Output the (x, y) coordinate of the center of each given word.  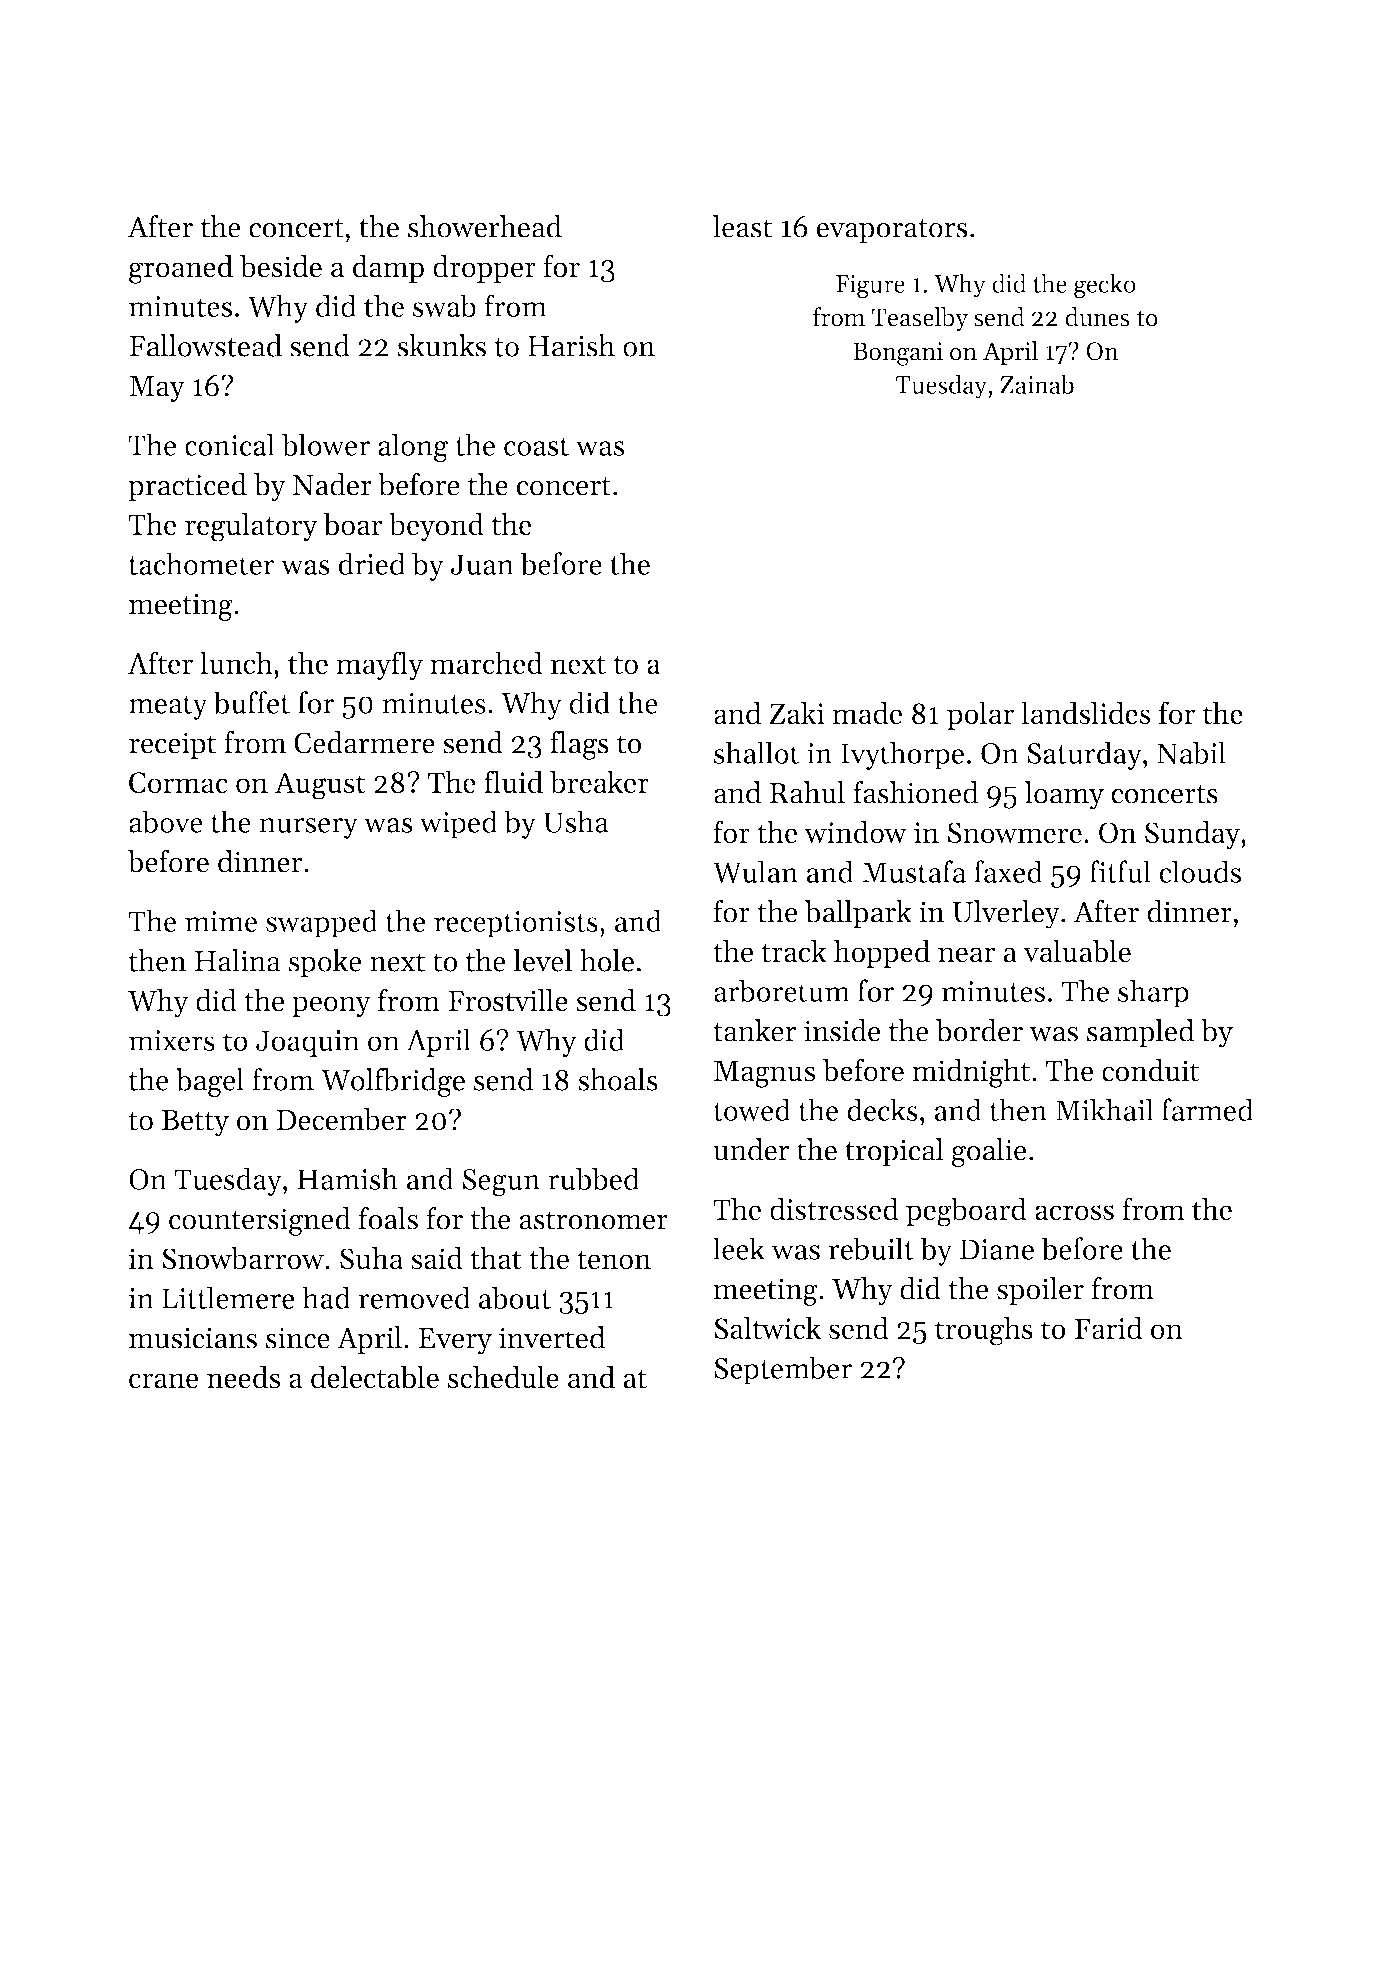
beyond (436, 527)
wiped (458, 824)
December (342, 1119)
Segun (501, 1183)
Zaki (797, 712)
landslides (1086, 713)
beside (281, 266)
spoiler (1040, 1291)
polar (980, 715)
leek (739, 1248)
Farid (1109, 1328)
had (326, 1297)
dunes (1097, 317)
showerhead (485, 226)
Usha (576, 821)
